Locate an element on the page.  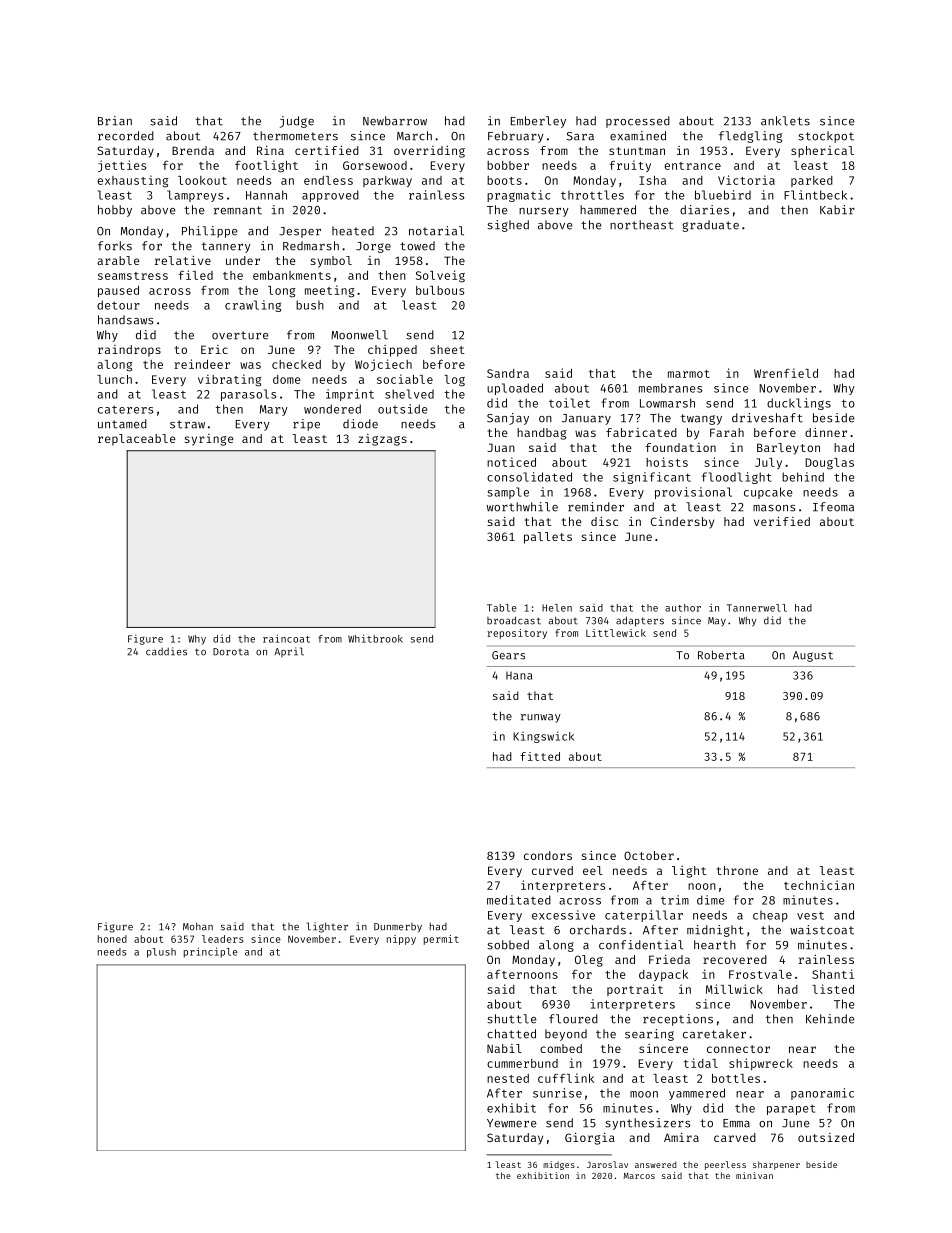
trim is located at coordinates (675, 900).
